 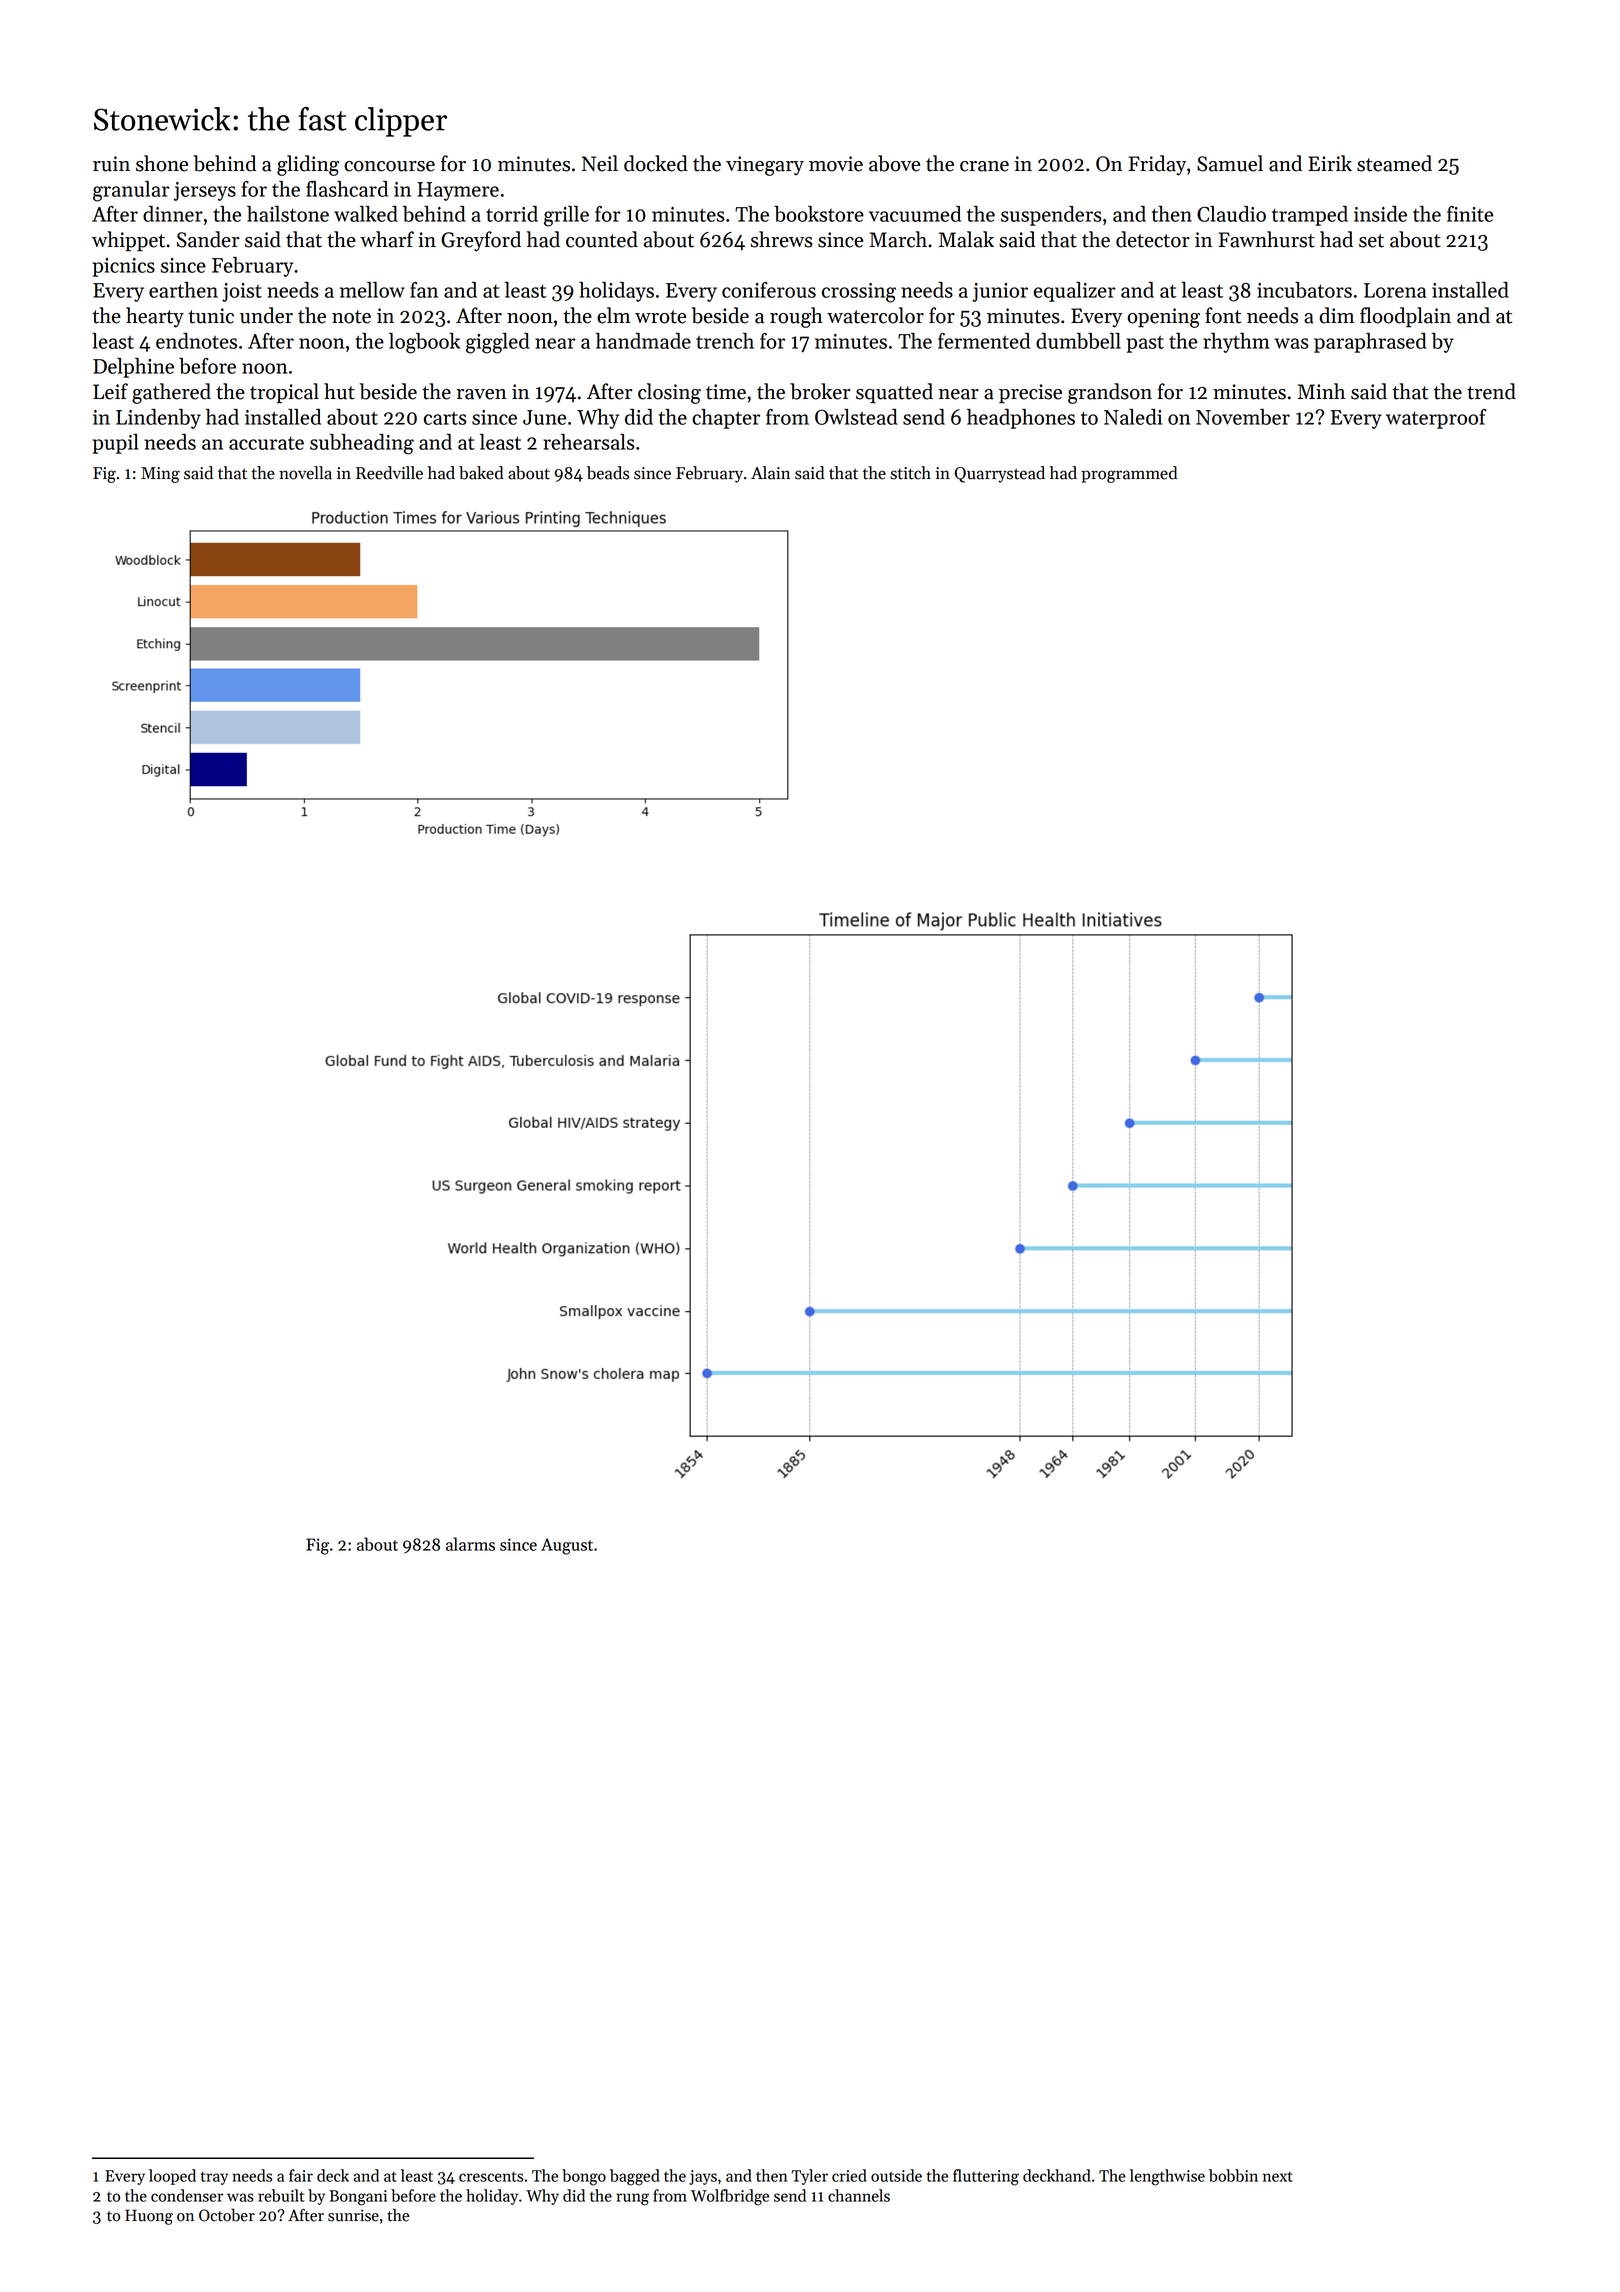 What do you see at coordinates (491, 2176) in the image?
I see `crescents` at bounding box center [491, 2176].
